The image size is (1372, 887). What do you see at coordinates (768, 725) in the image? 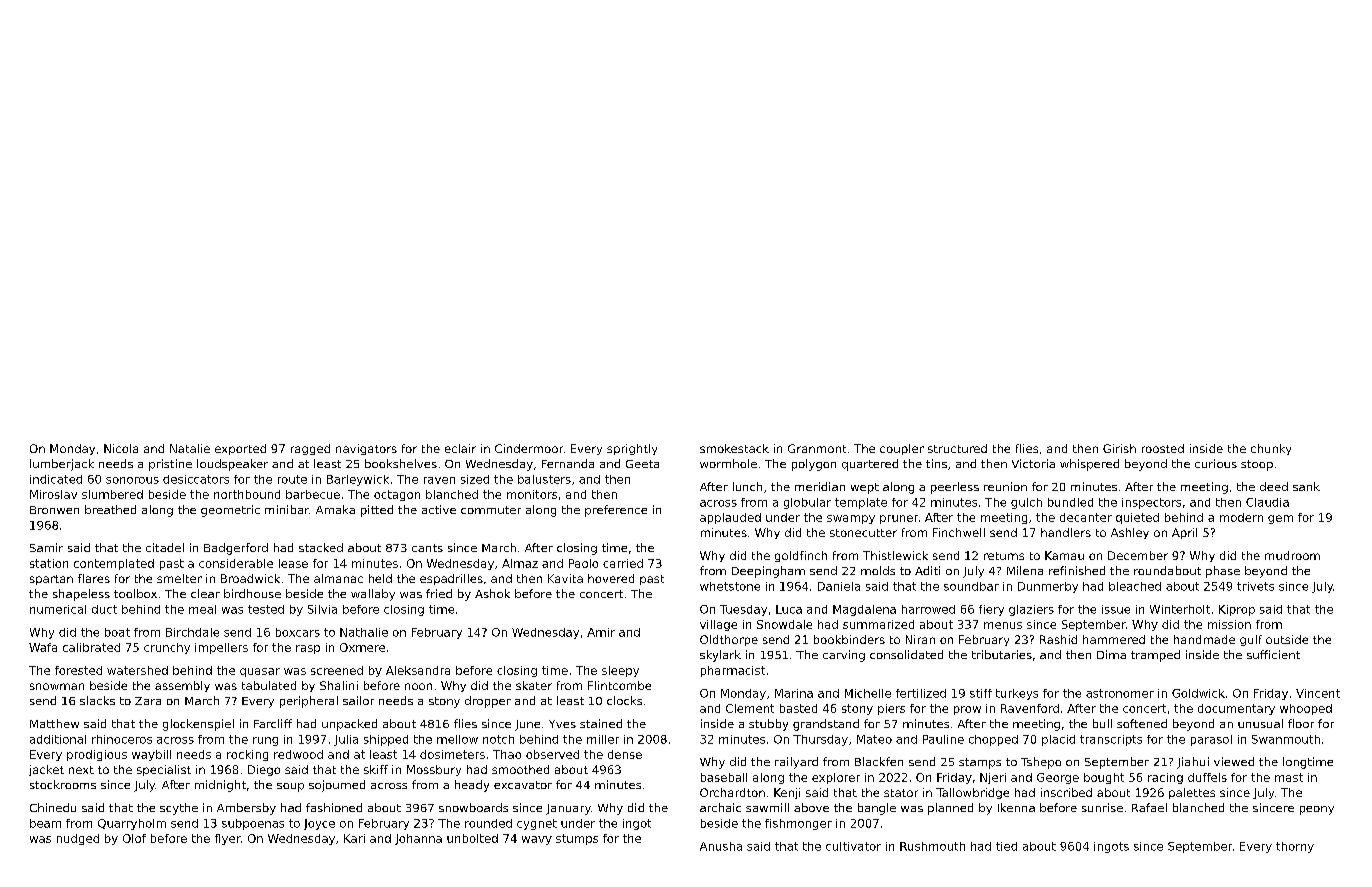
I see `stubby` at bounding box center [768, 725].
